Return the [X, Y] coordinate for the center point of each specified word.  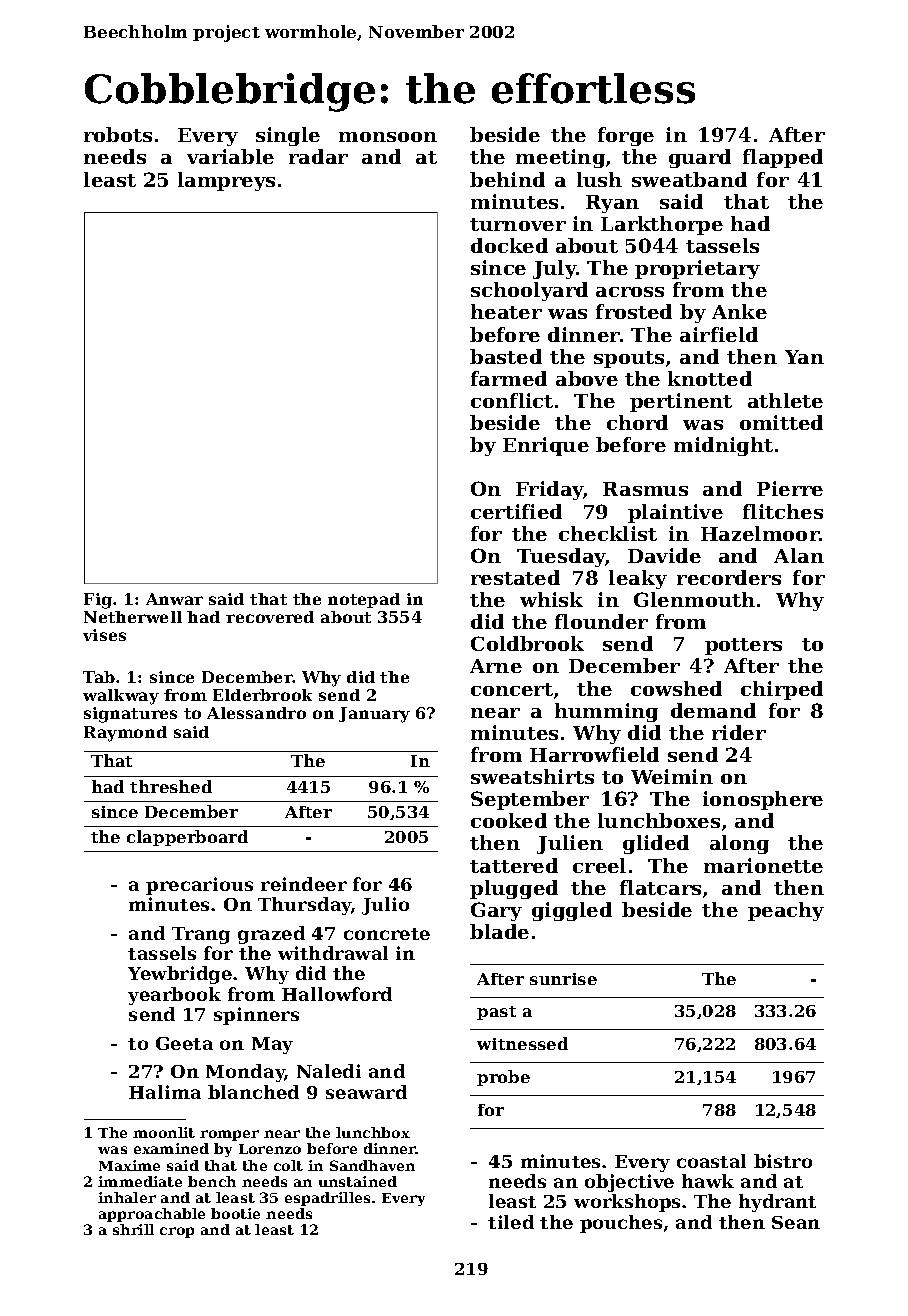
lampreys [226, 181]
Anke [739, 311]
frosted [634, 311]
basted [506, 356]
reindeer [304, 884]
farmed [509, 378]
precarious [199, 886]
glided [656, 844]
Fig [98, 601]
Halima [165, 1092]
